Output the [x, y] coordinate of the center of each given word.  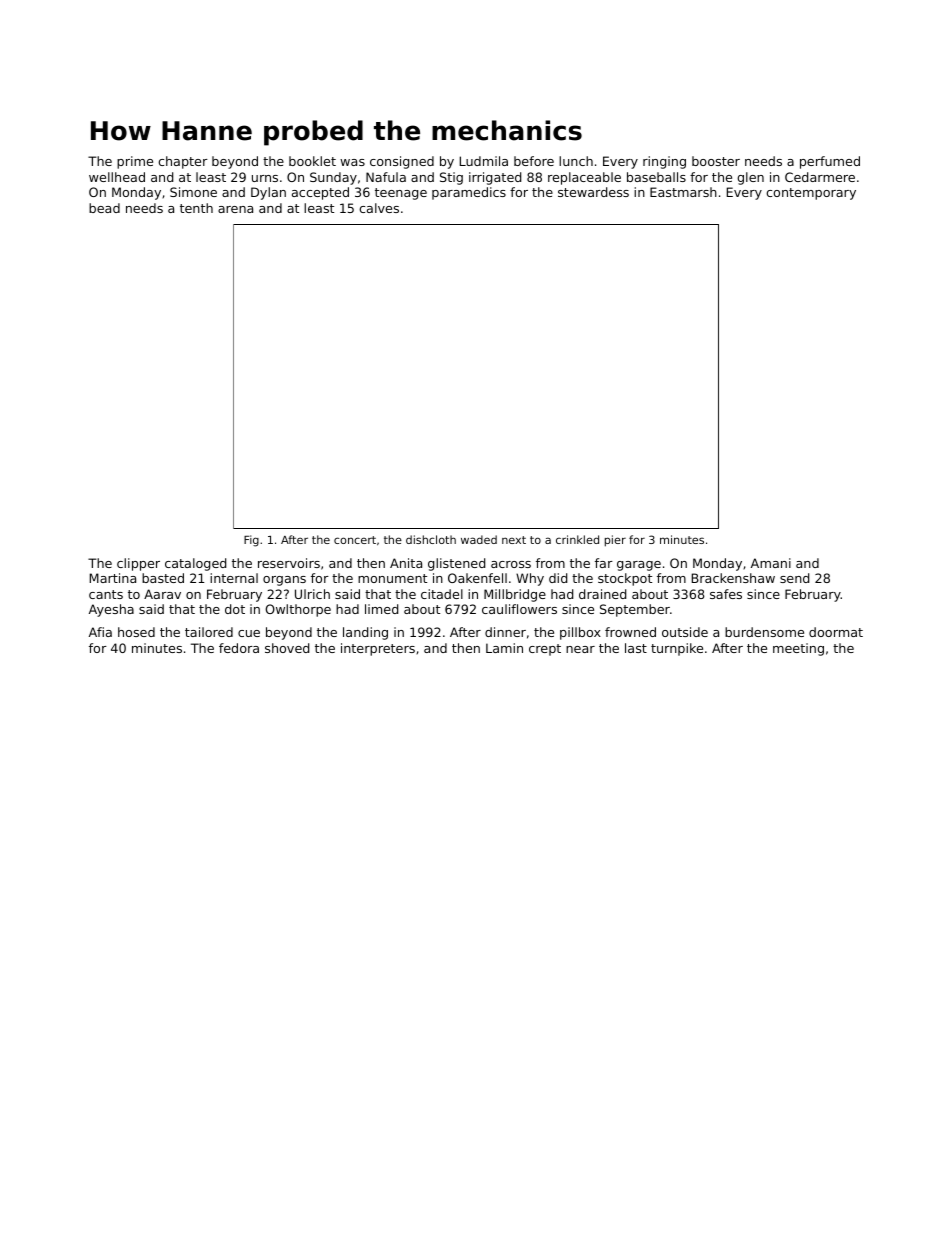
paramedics [469, 193]
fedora [239, 648]
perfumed [830, 162]
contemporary [811, 194]
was [352, 162]
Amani [771, 563]
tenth [196, 208]
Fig [251, 541]
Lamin [504, 648]
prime [135, 162]
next [514, 540]
